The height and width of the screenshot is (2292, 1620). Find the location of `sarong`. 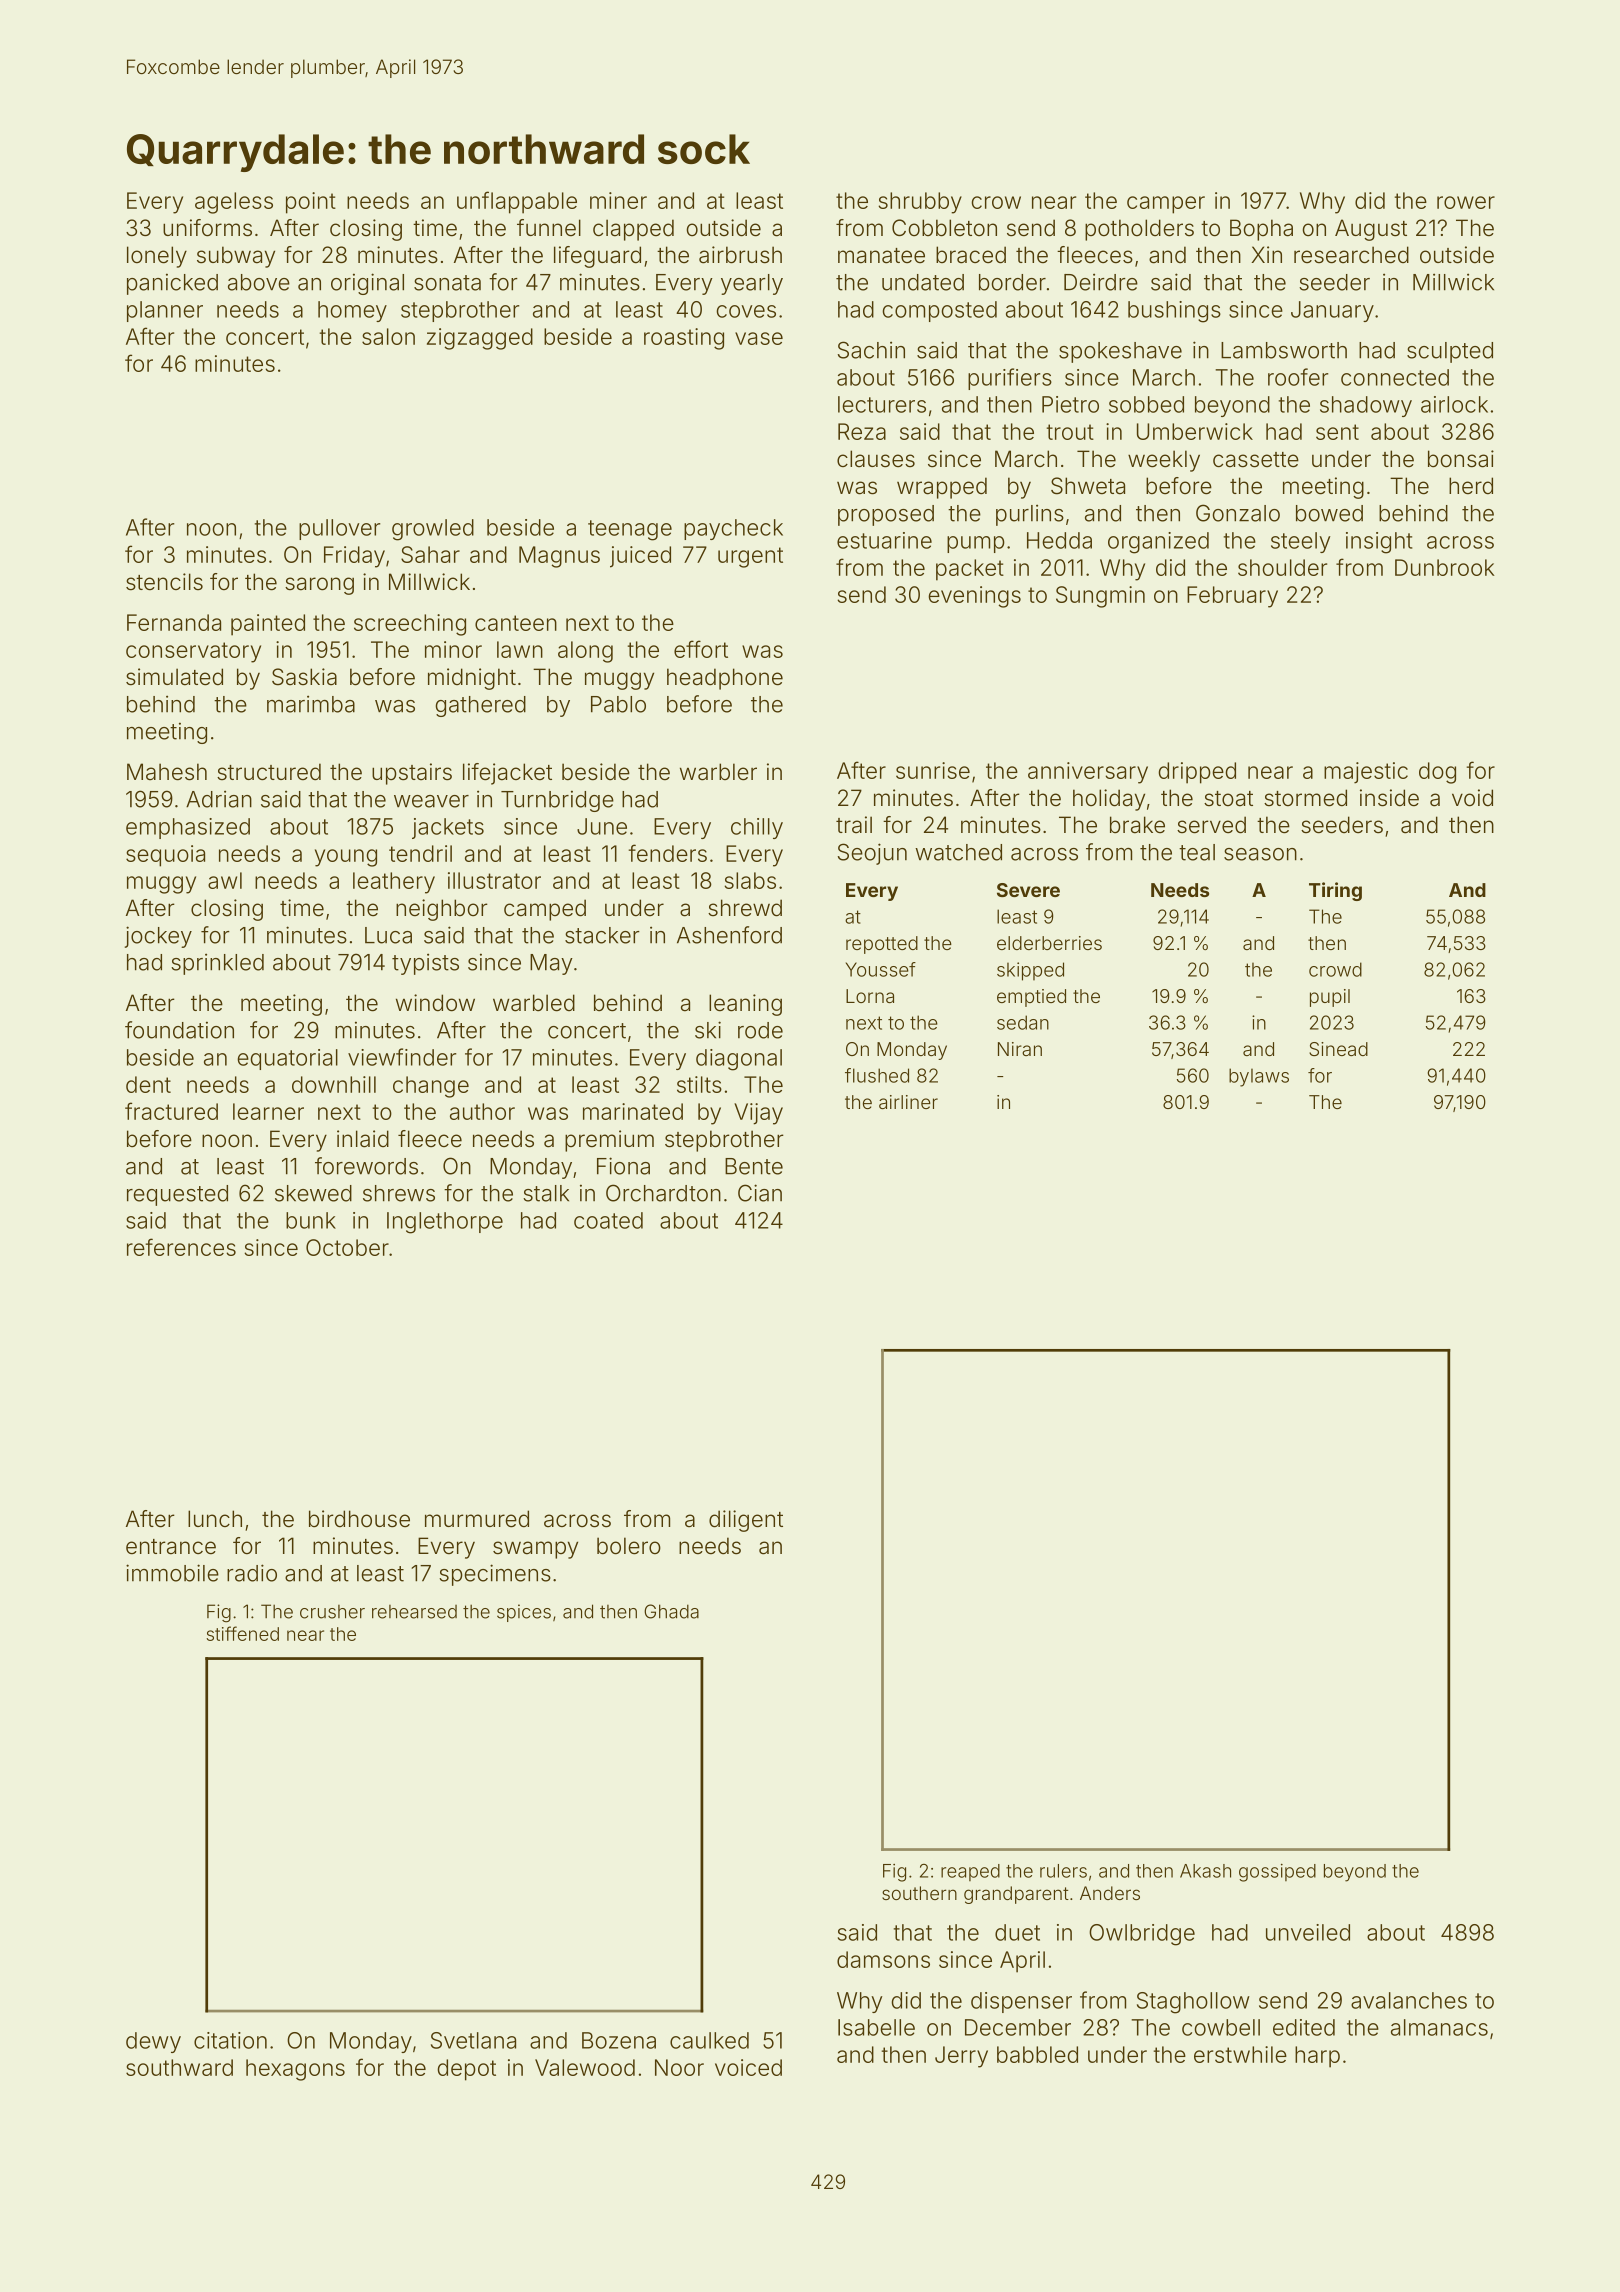

sarong is located at coordinates (319, 586).
